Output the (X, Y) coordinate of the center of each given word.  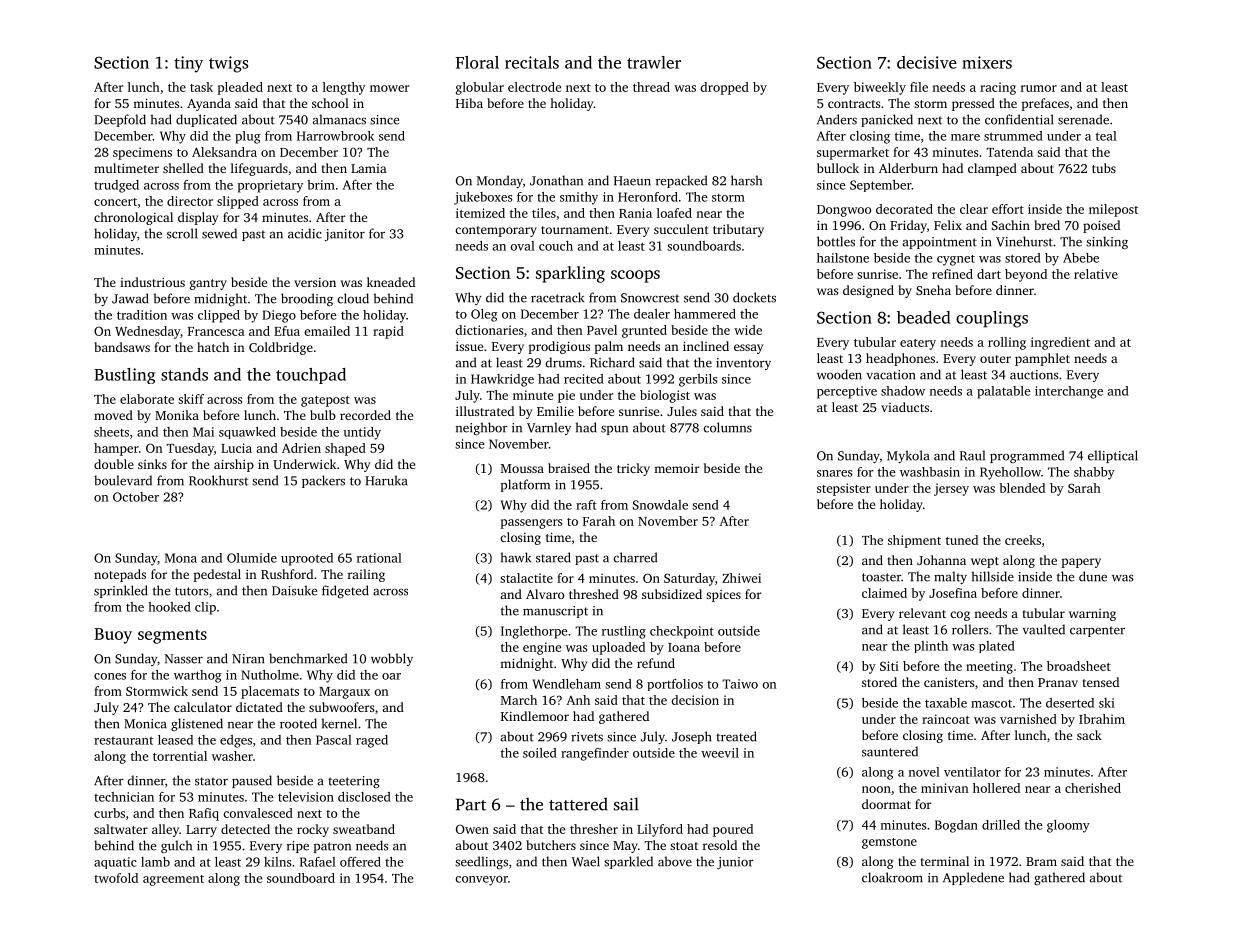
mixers (987, 62)
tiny (188, 64)
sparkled (628, 862)
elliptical (1113, 456)
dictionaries (489, 330)
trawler (654, 62)
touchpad (311, 376)
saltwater (121, 829)
